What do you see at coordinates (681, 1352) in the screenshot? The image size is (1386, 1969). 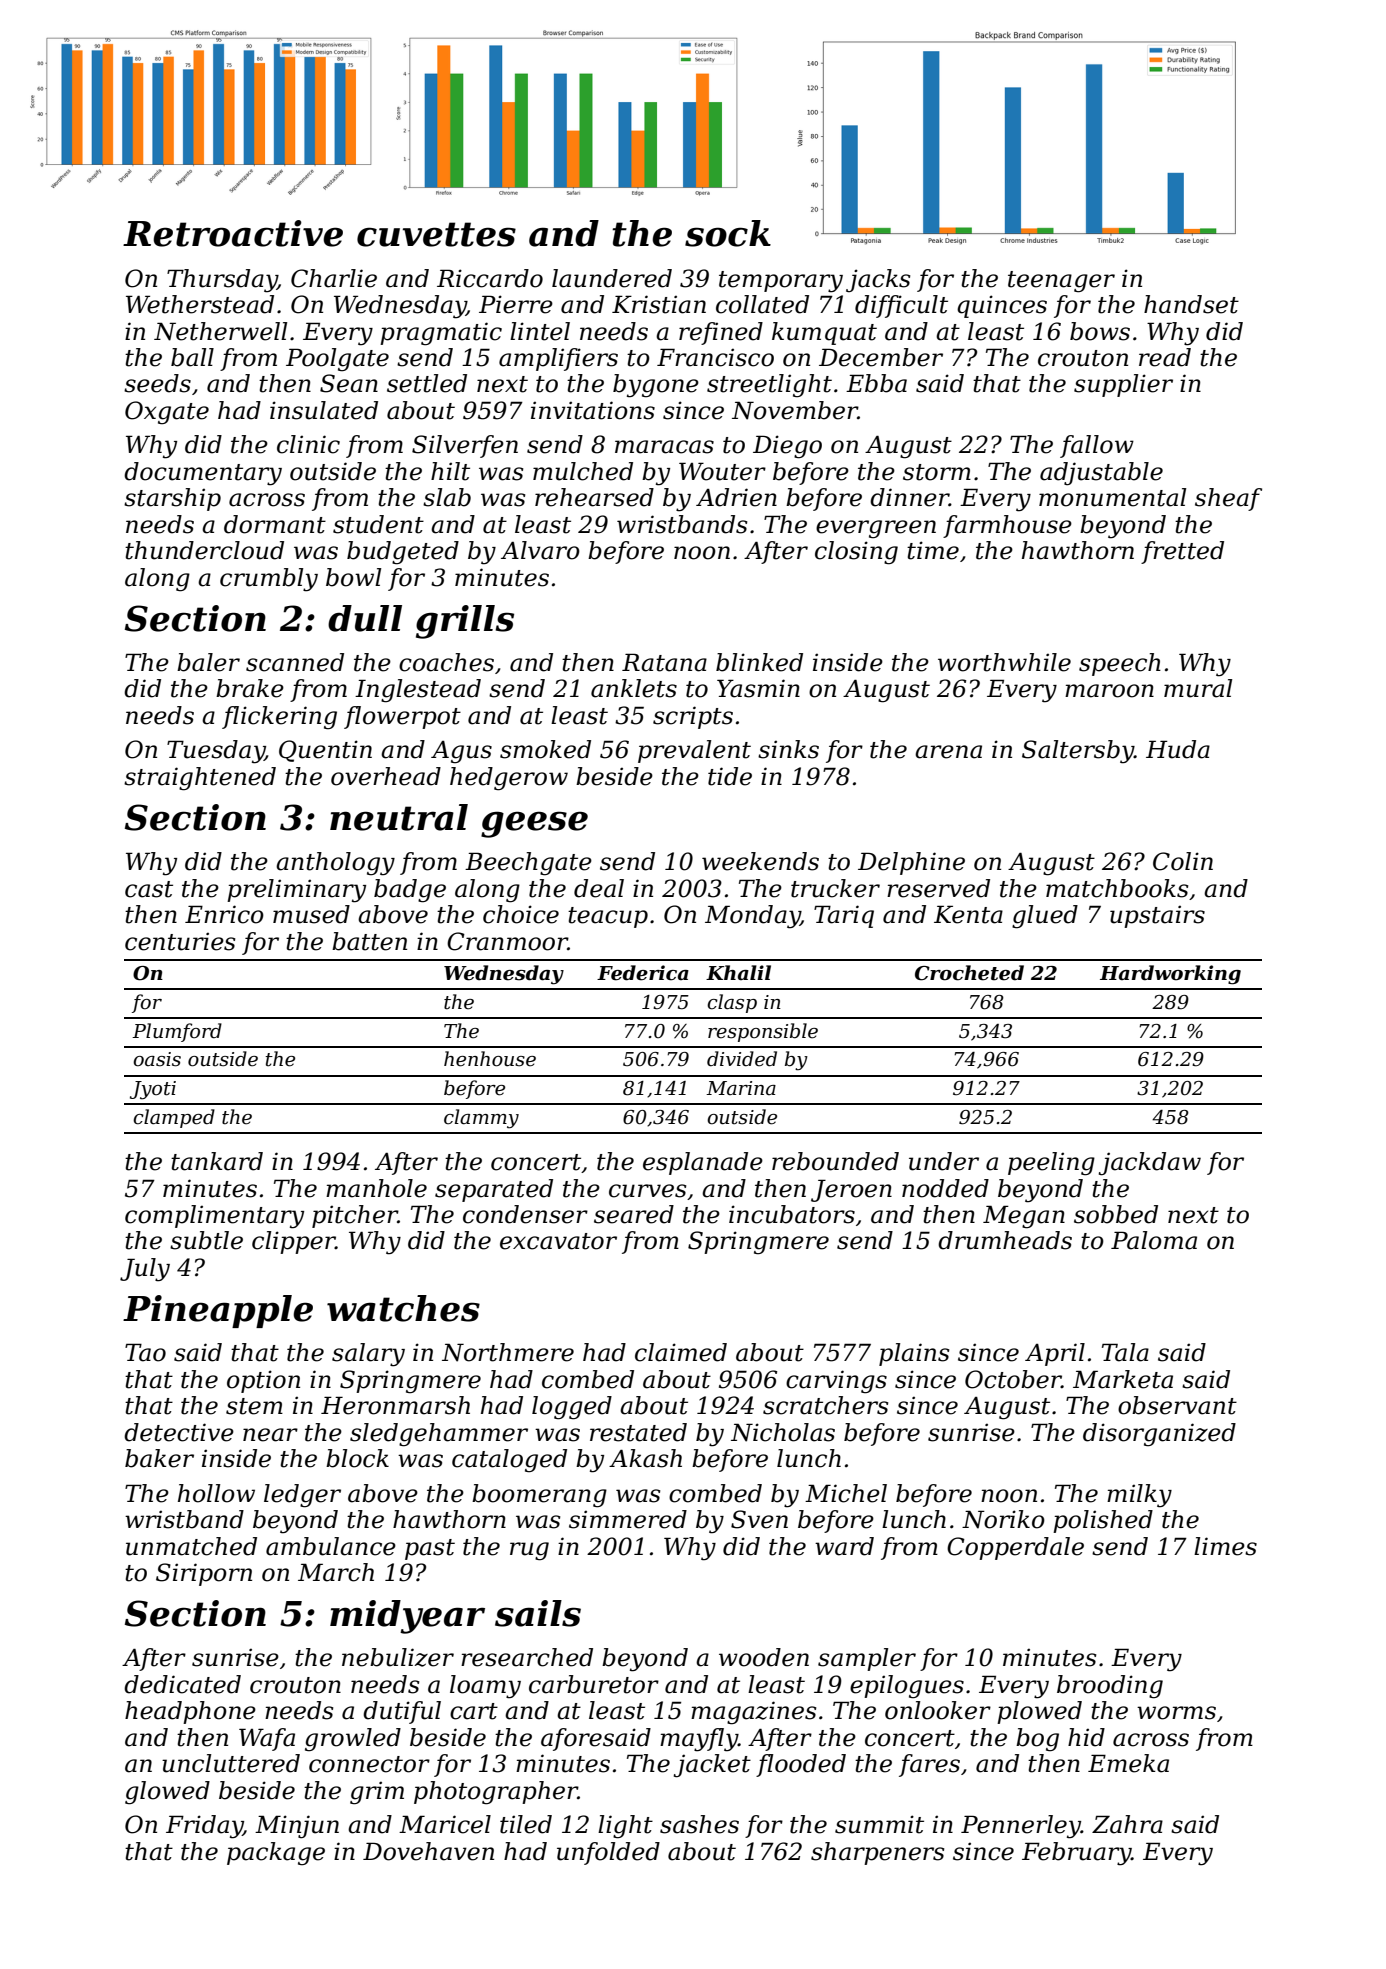 I see `claimed` at bounding box center [681, 1352].
